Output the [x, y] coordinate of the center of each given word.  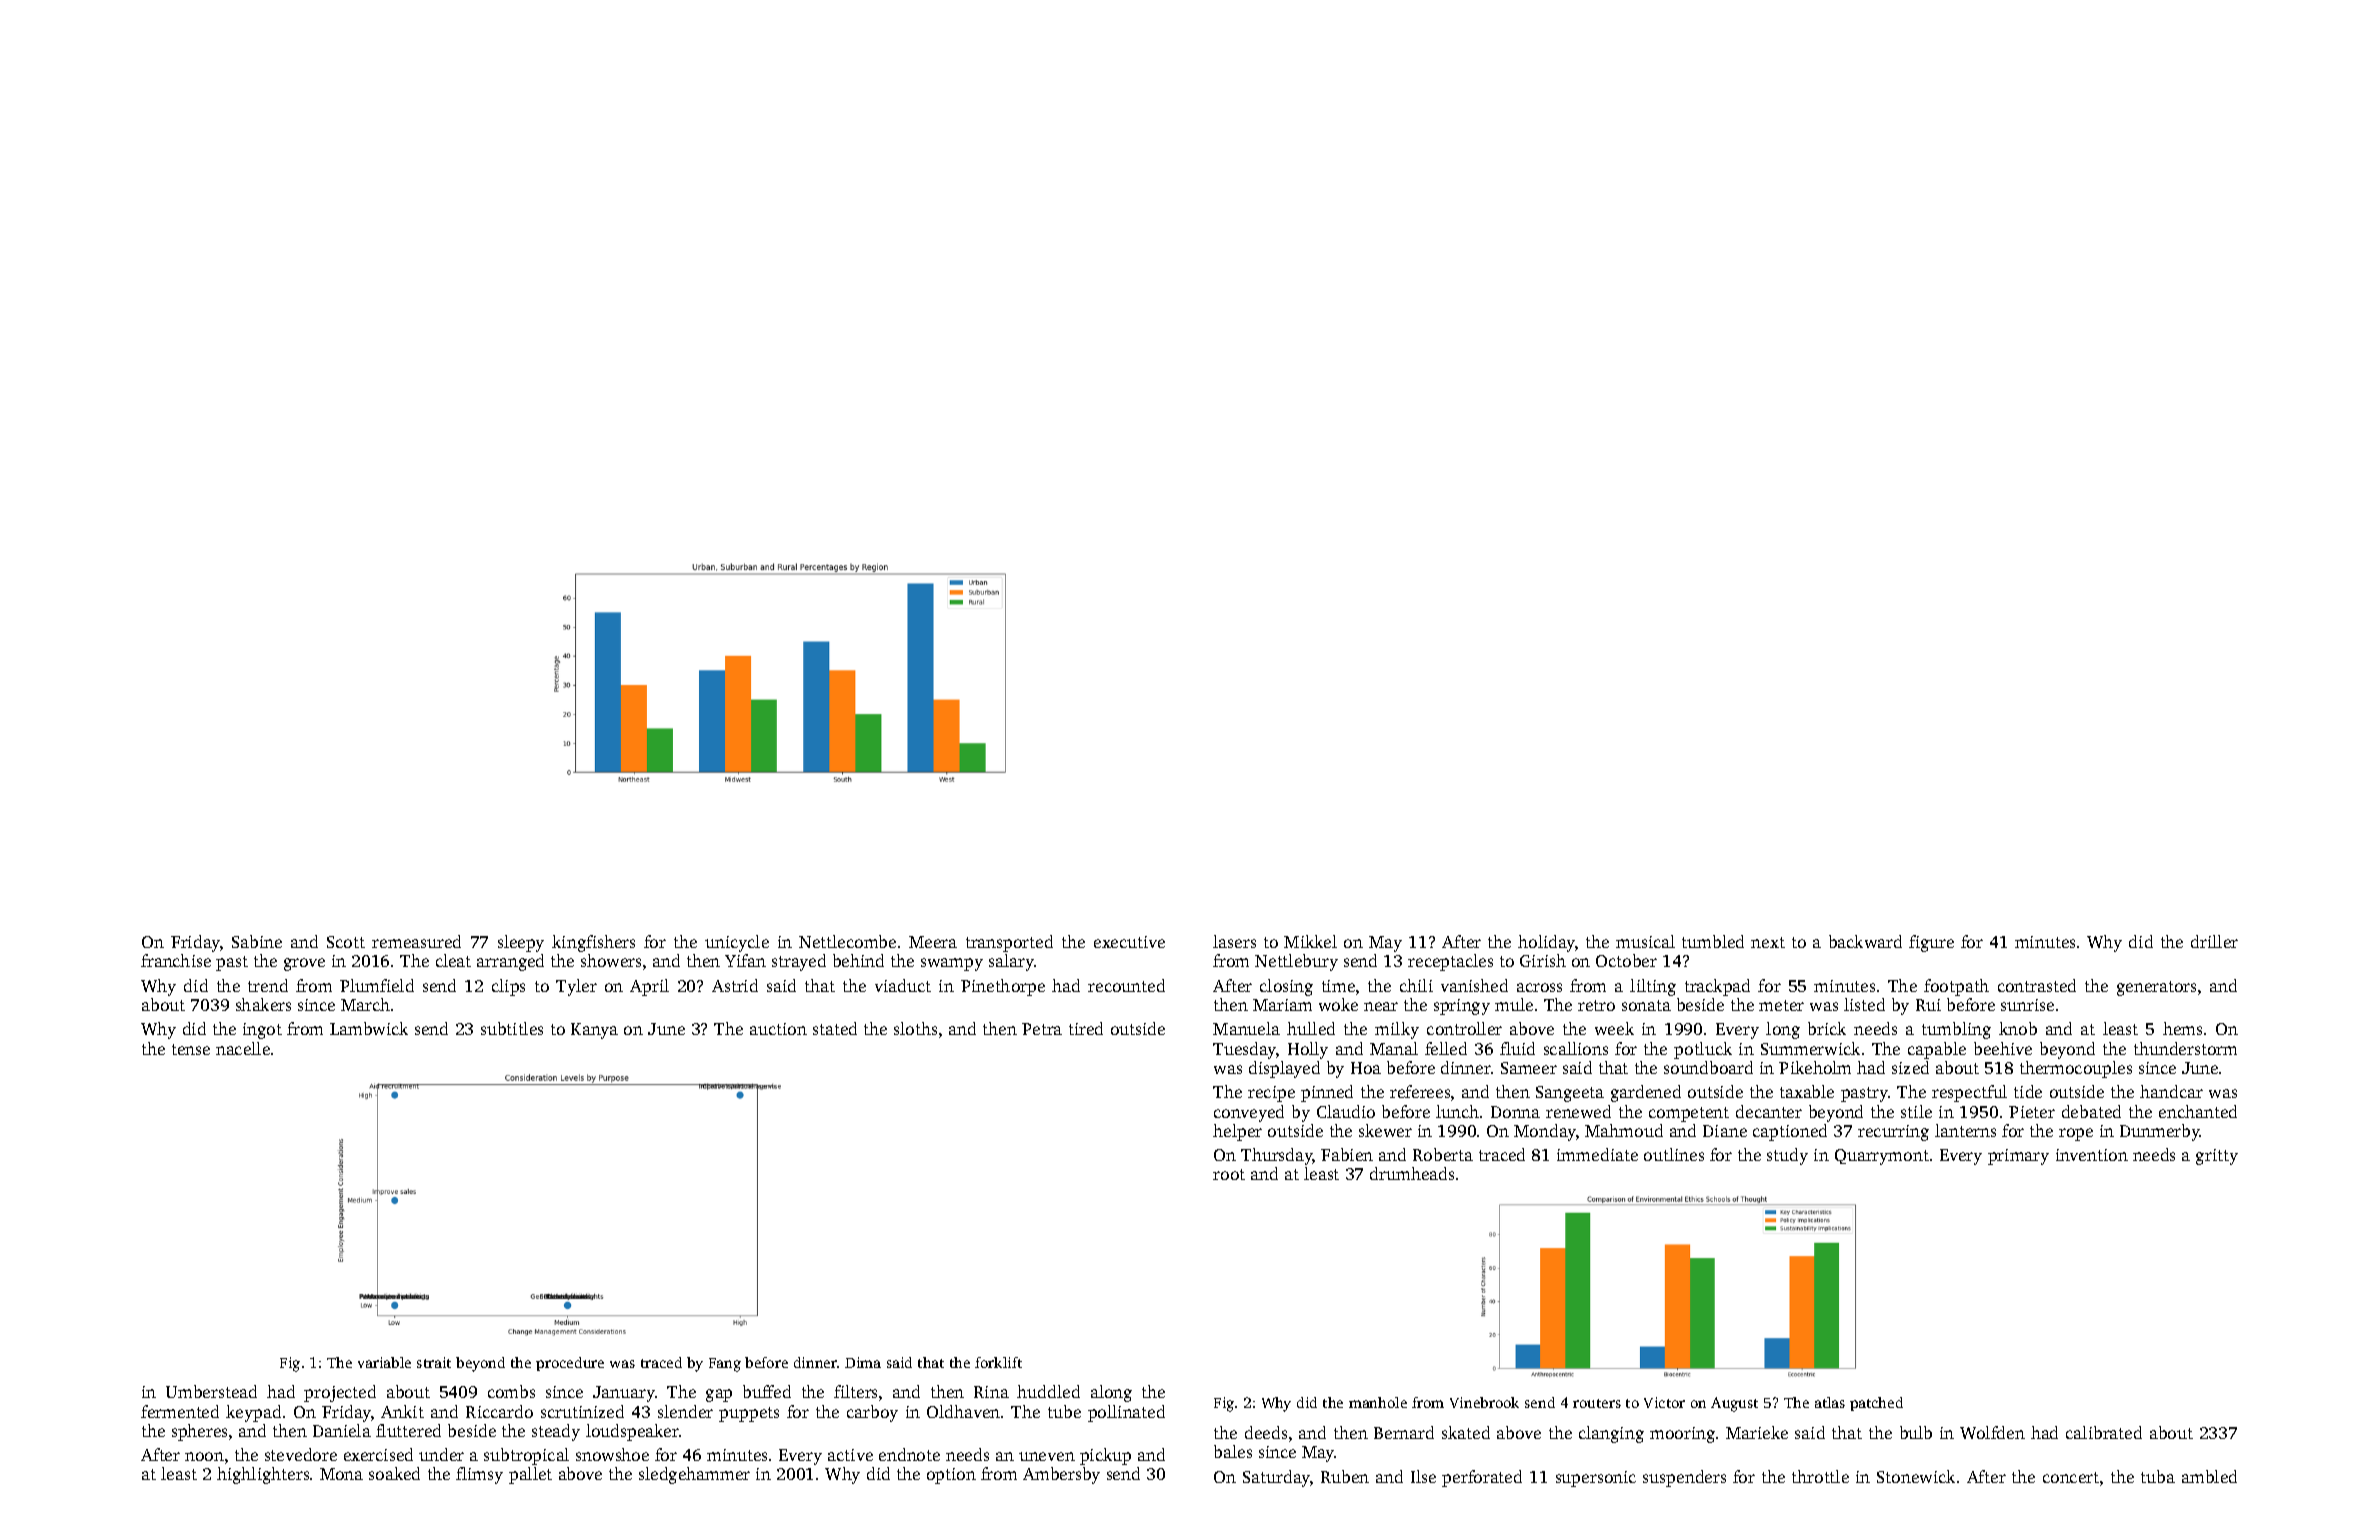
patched [1876, 1404]
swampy [952, 964]
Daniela [342, 1430]
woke [1338, 1004]
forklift [998, 1362]
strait [434, 1362]
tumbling [1956, 1030]
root [1229, 1174]
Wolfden [1992, 1432]
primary [2018, 1157]
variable [384, 1362]
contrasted [2037, 985]
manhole [1378, 1402]
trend [268, 985]
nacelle [243, 1048]
